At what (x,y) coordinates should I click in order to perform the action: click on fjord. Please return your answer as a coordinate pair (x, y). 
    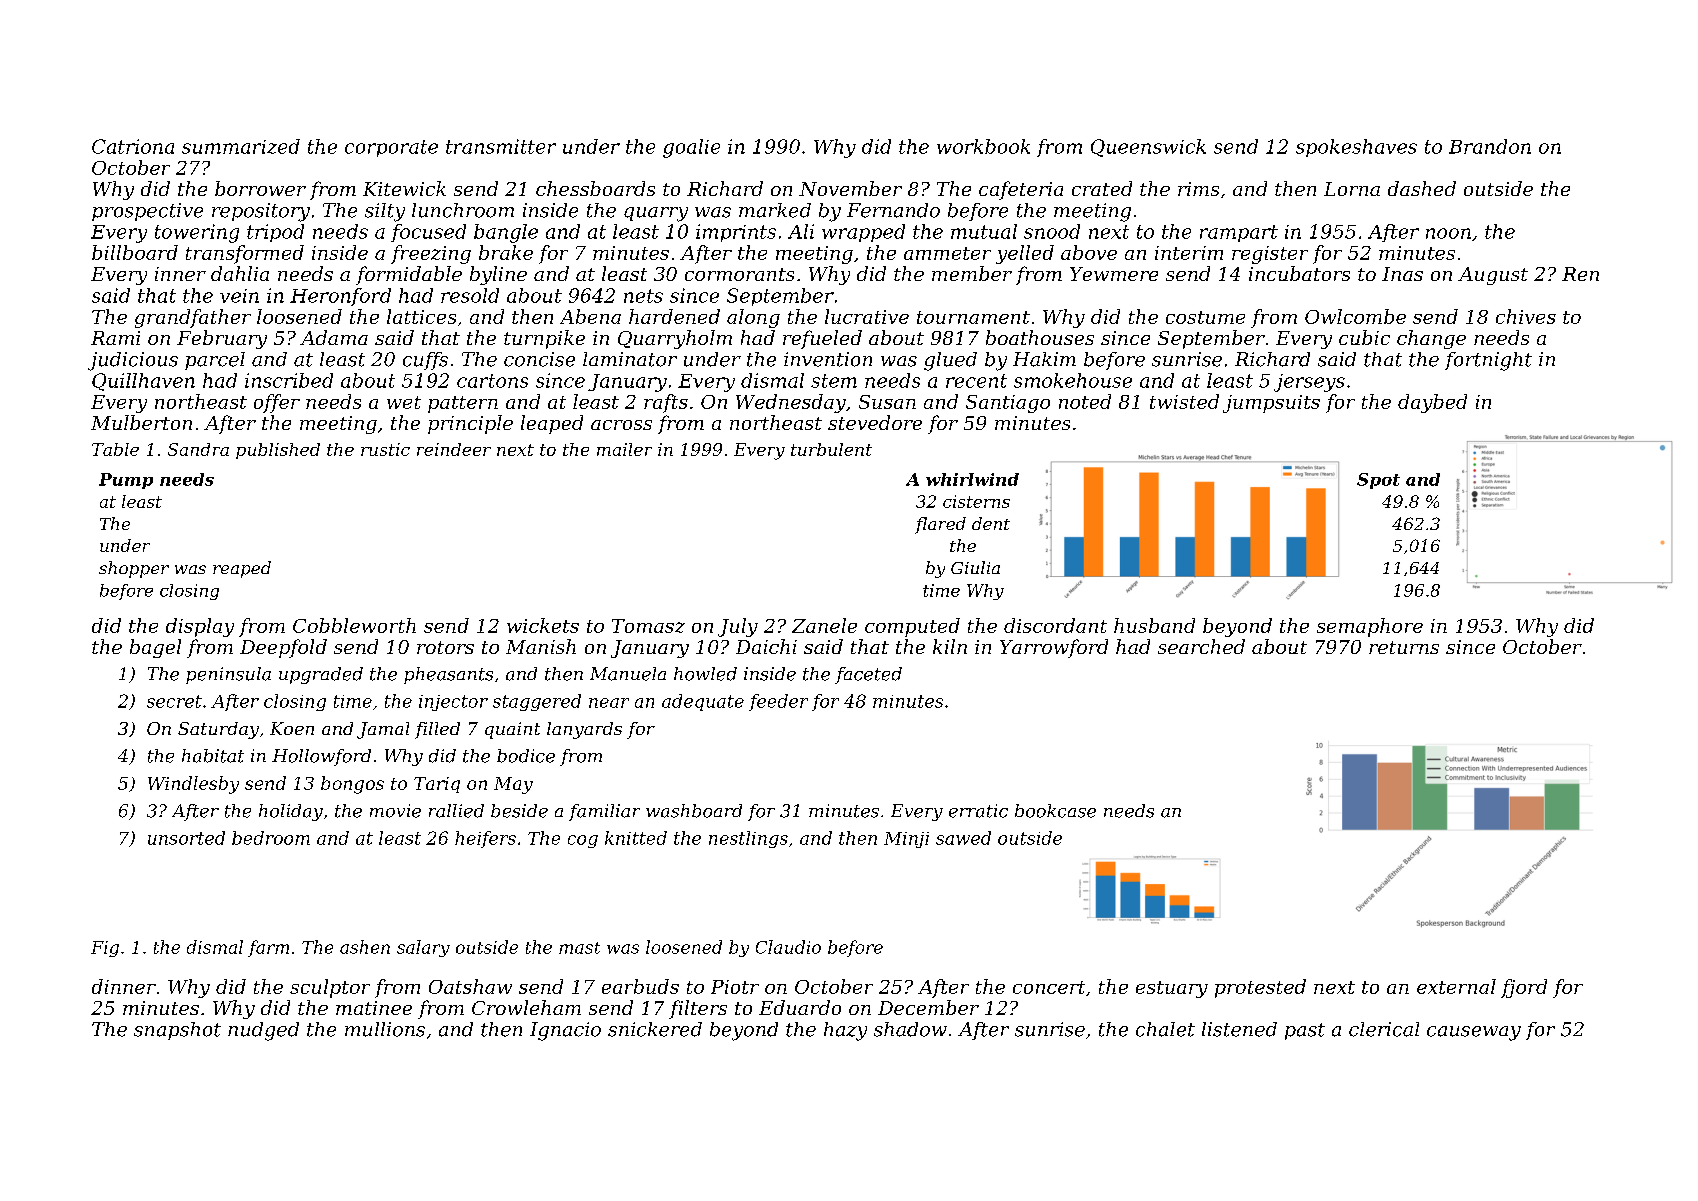
    Looking at the image, I should click on (1524, 988).
